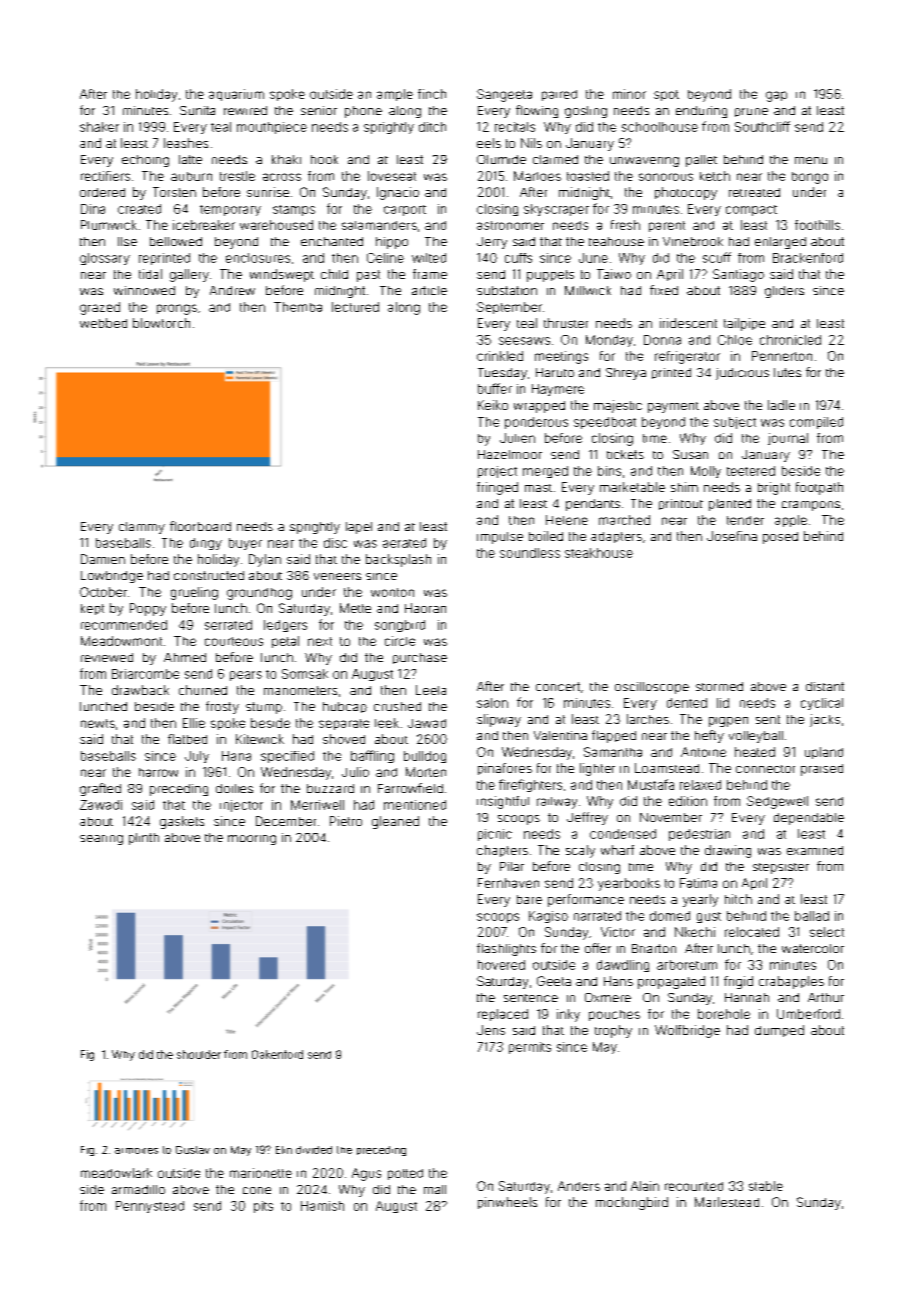 The width and height of the page is (924, 1308). I want to click on picnic, so click(495, 835).
